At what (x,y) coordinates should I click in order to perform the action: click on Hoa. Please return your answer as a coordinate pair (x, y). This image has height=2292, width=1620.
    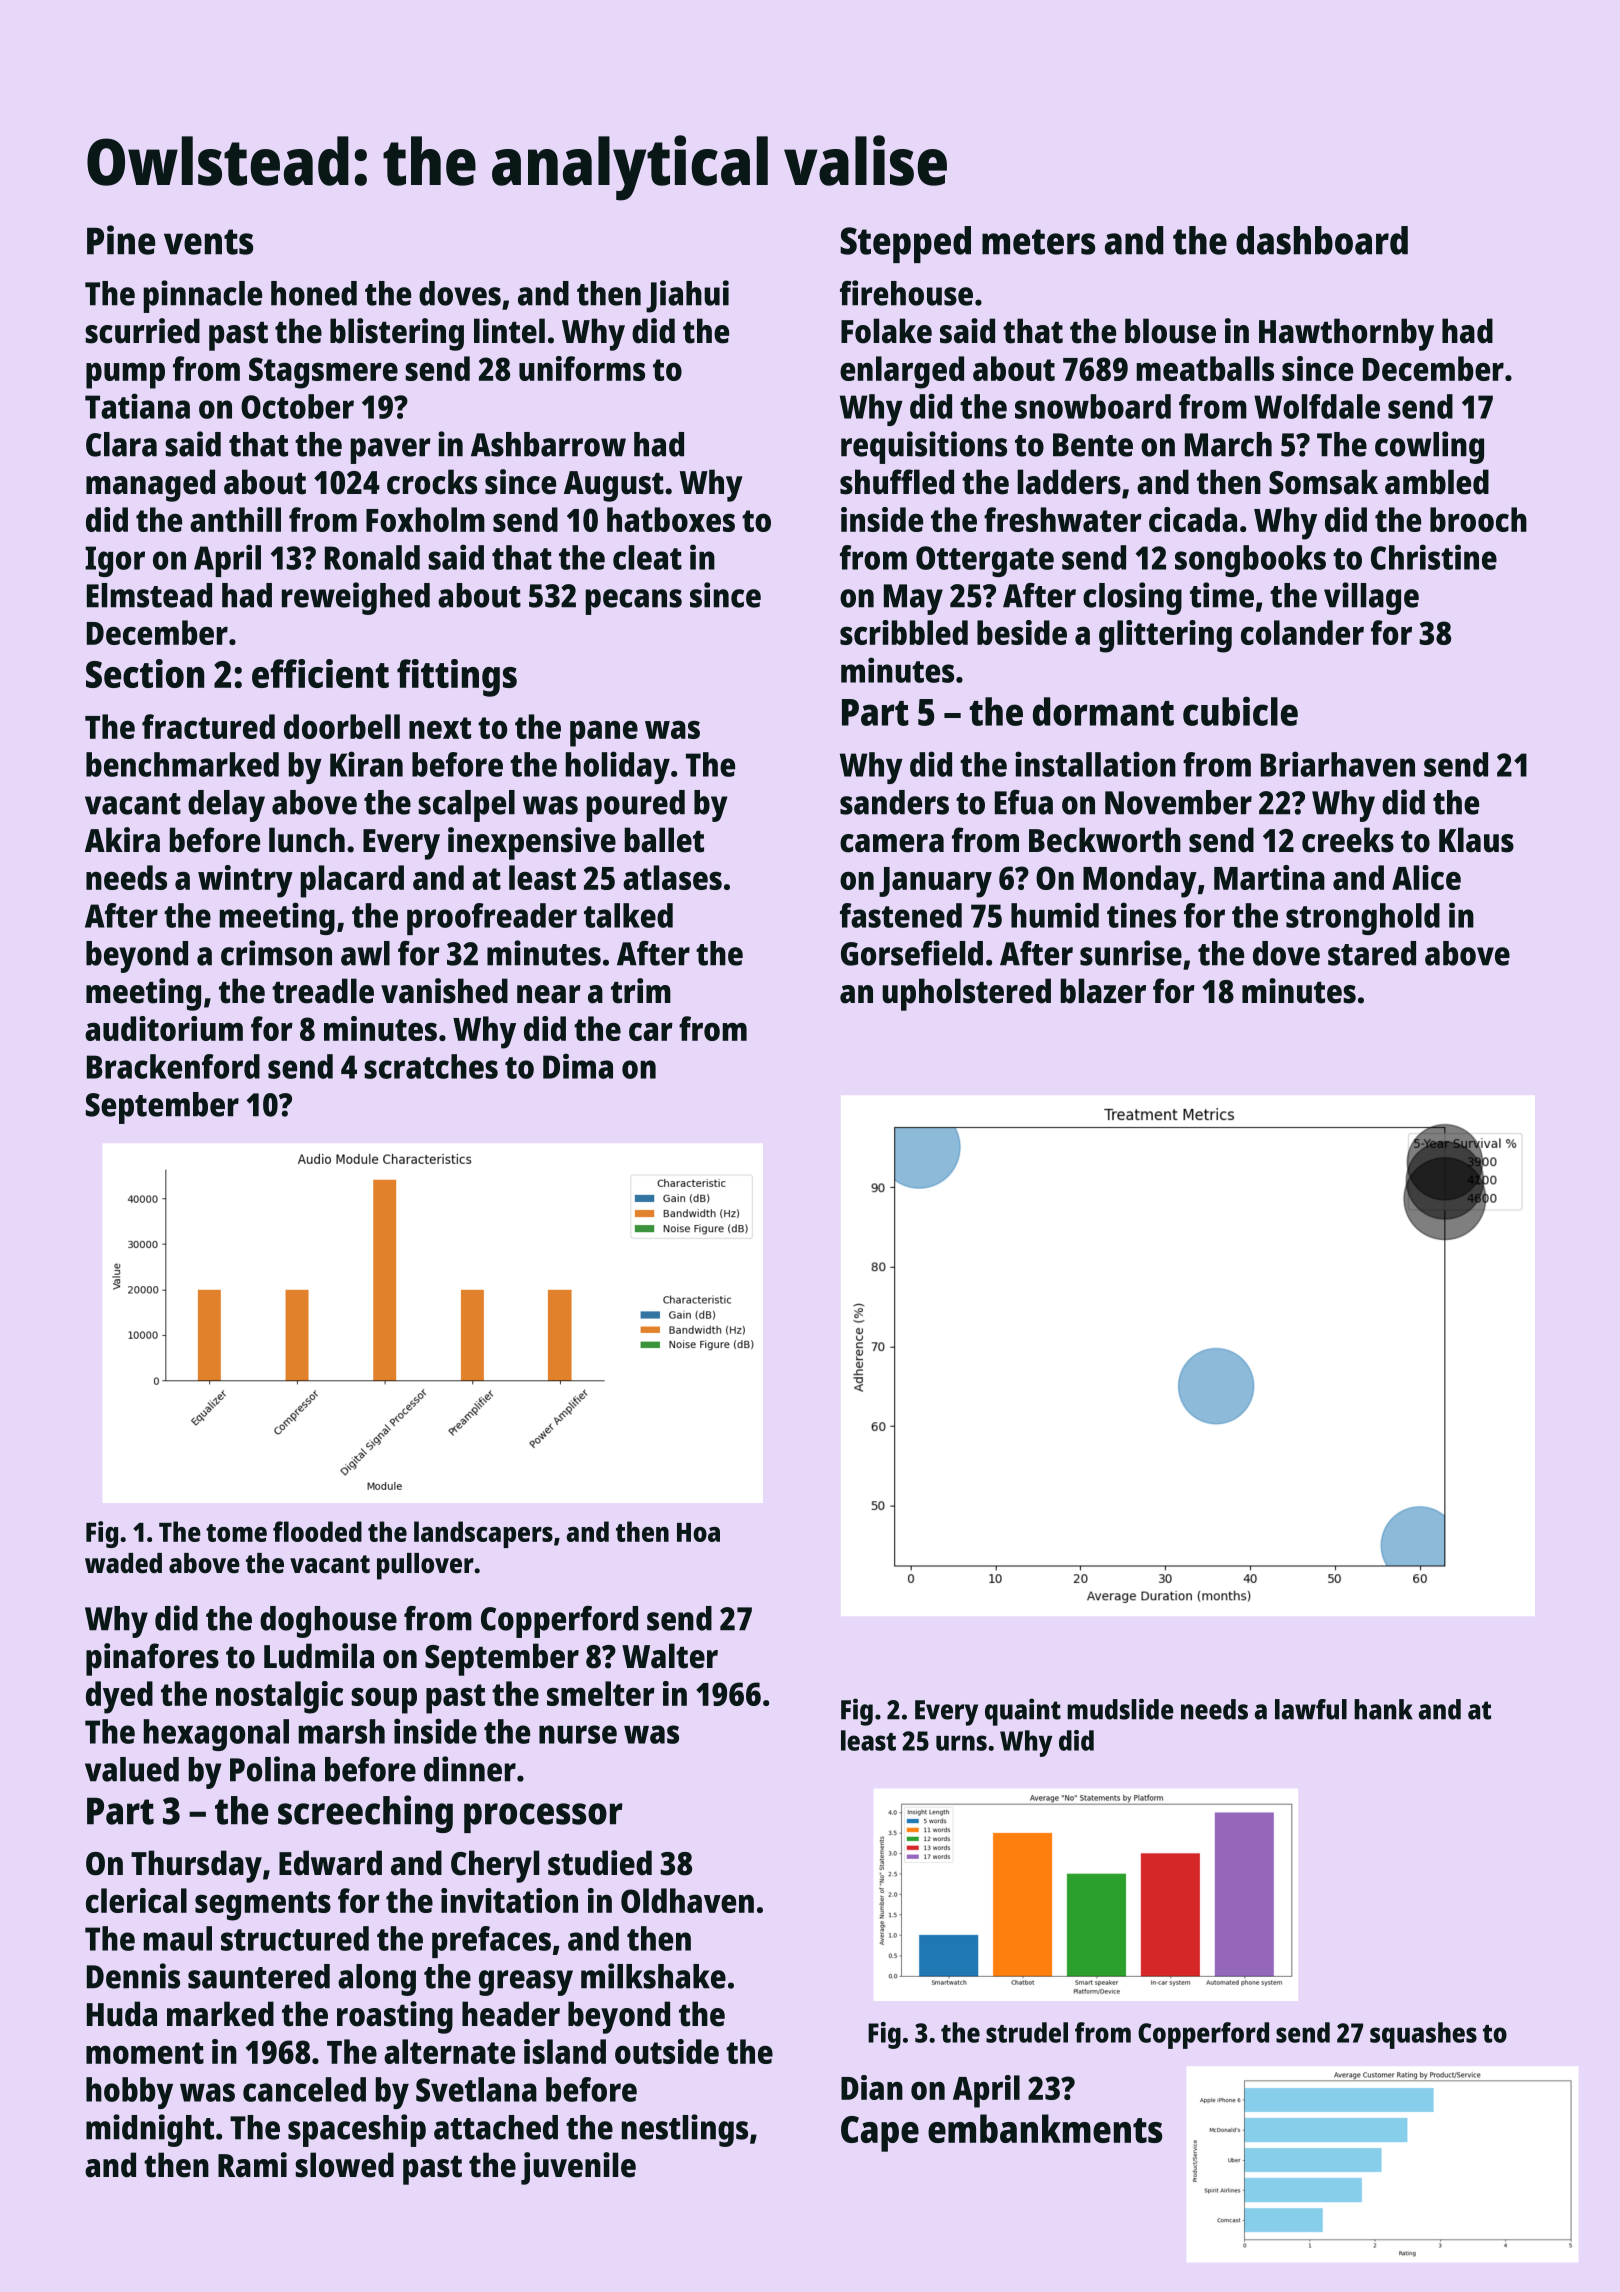
    Looking at the image, I should click on (698, 1532).
